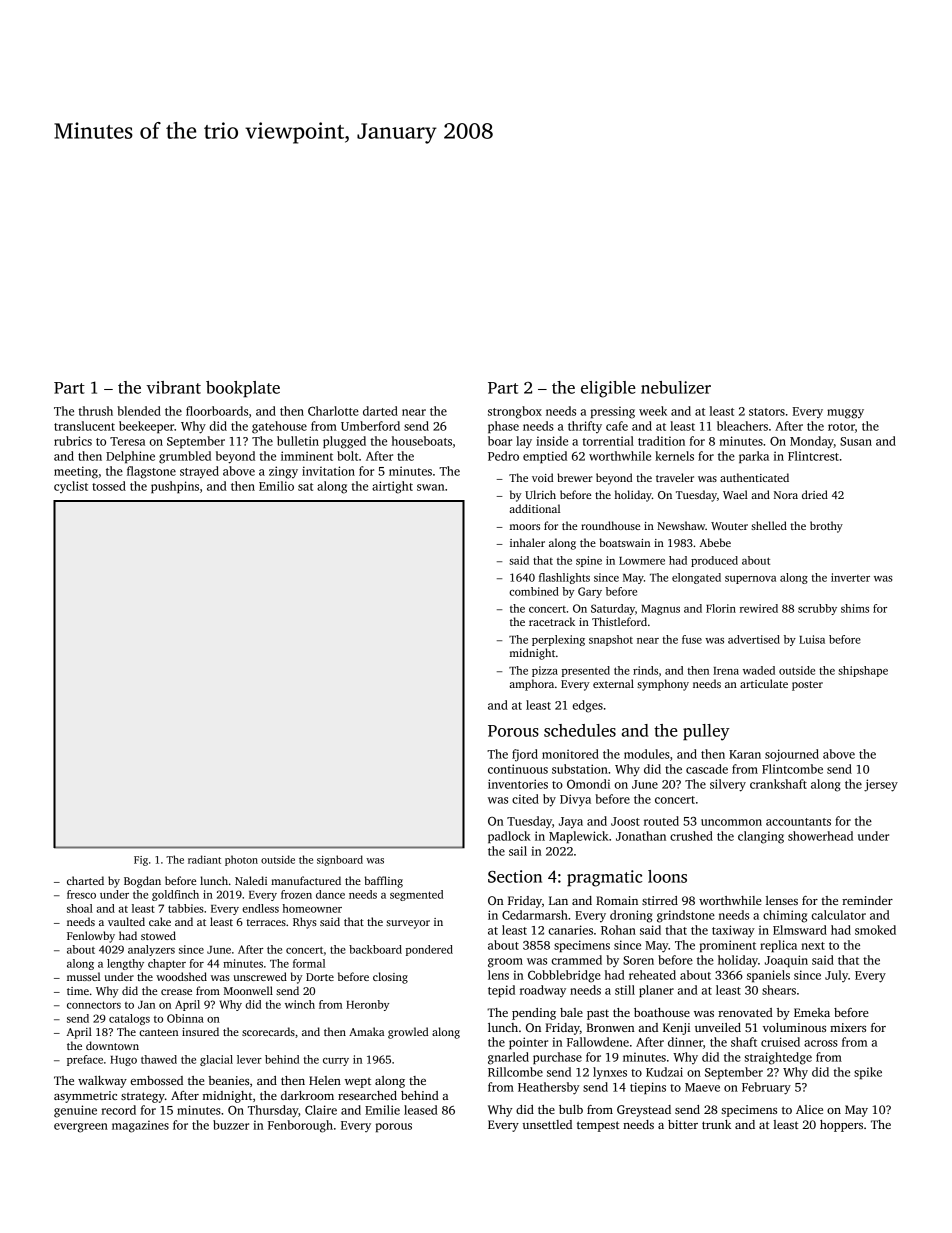 The width and height of the page is (952, 1233). Describe the element at coordinates (613, 683) in the page. I see `external` at that location.
